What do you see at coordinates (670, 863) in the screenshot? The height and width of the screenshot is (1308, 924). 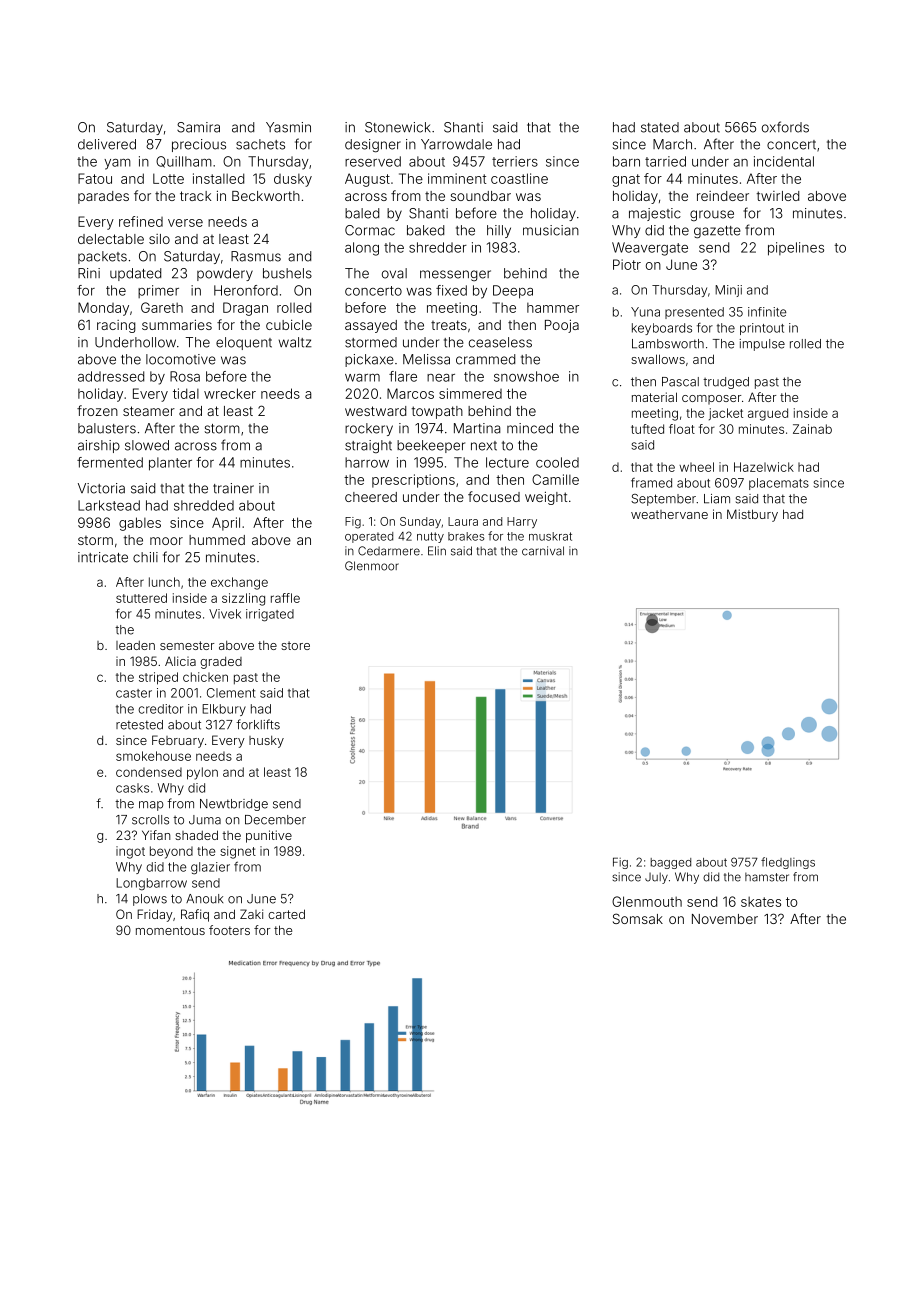 I see `bagged` at bounding box center [670, 863].
